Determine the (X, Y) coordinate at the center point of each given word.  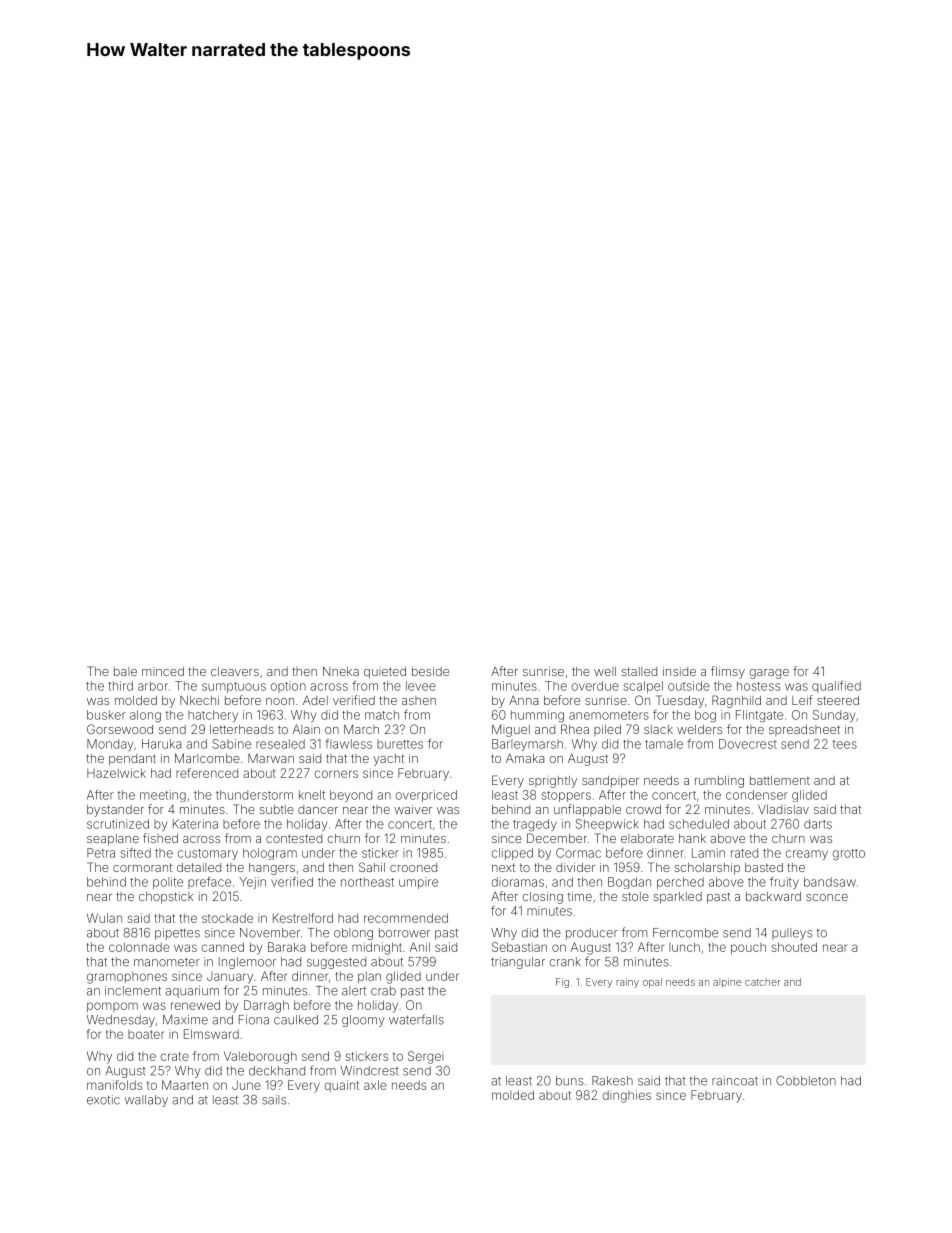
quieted (385, 673)
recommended (406, 918)
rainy (627, 983)
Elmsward (211, 1034)
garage (769, 674)
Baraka (286, 947)
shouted (794, 947)
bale (125, 671)
